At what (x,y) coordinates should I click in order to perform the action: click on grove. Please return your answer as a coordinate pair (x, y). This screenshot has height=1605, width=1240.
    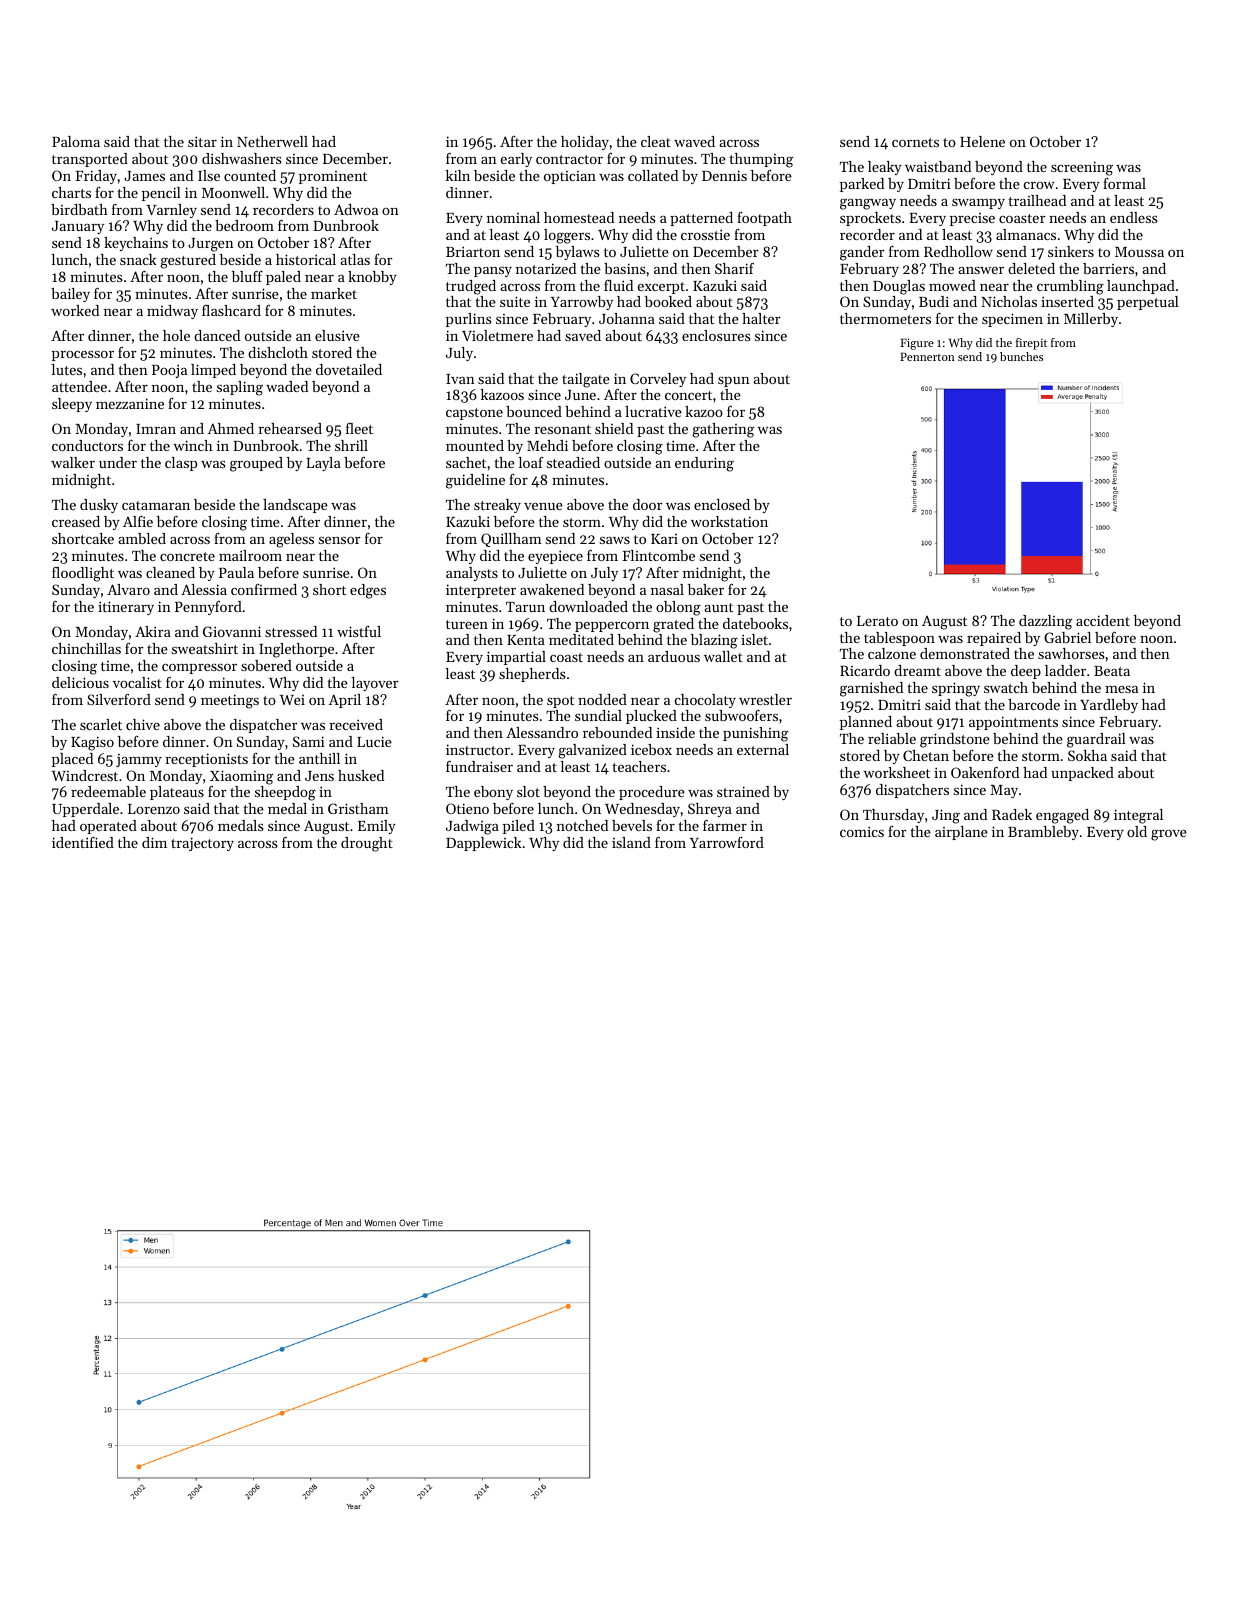
    Looking at the image, I should click on (1169, 835).
